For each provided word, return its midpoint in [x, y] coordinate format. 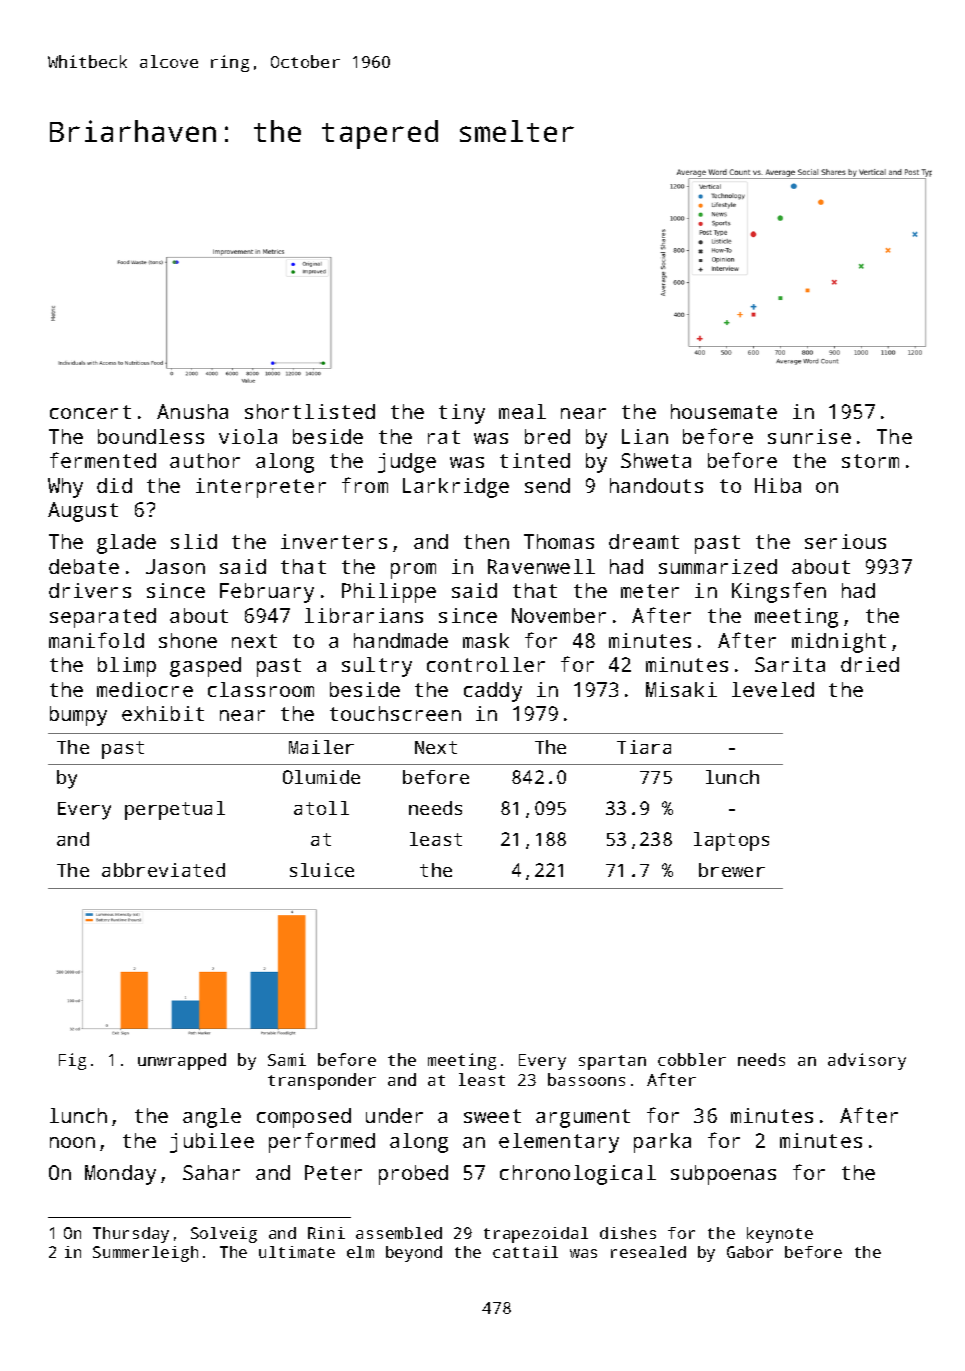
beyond [414, 1254]
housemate [724, 411]
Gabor [750, 1252]
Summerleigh [145, 1254]
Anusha [192, 411]
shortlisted [310, 411]
